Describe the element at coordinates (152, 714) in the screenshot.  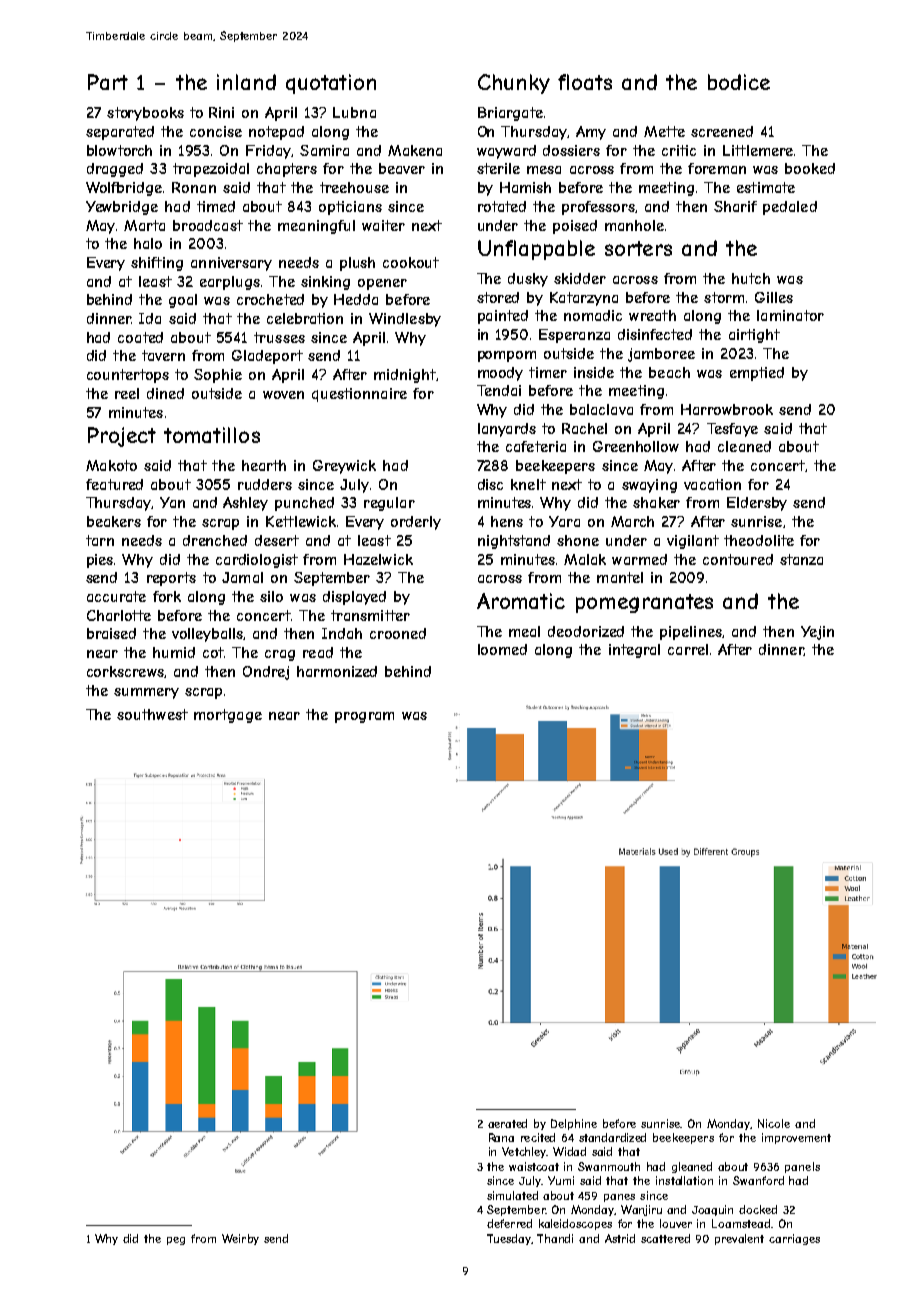
I see `southwest` at that location.
